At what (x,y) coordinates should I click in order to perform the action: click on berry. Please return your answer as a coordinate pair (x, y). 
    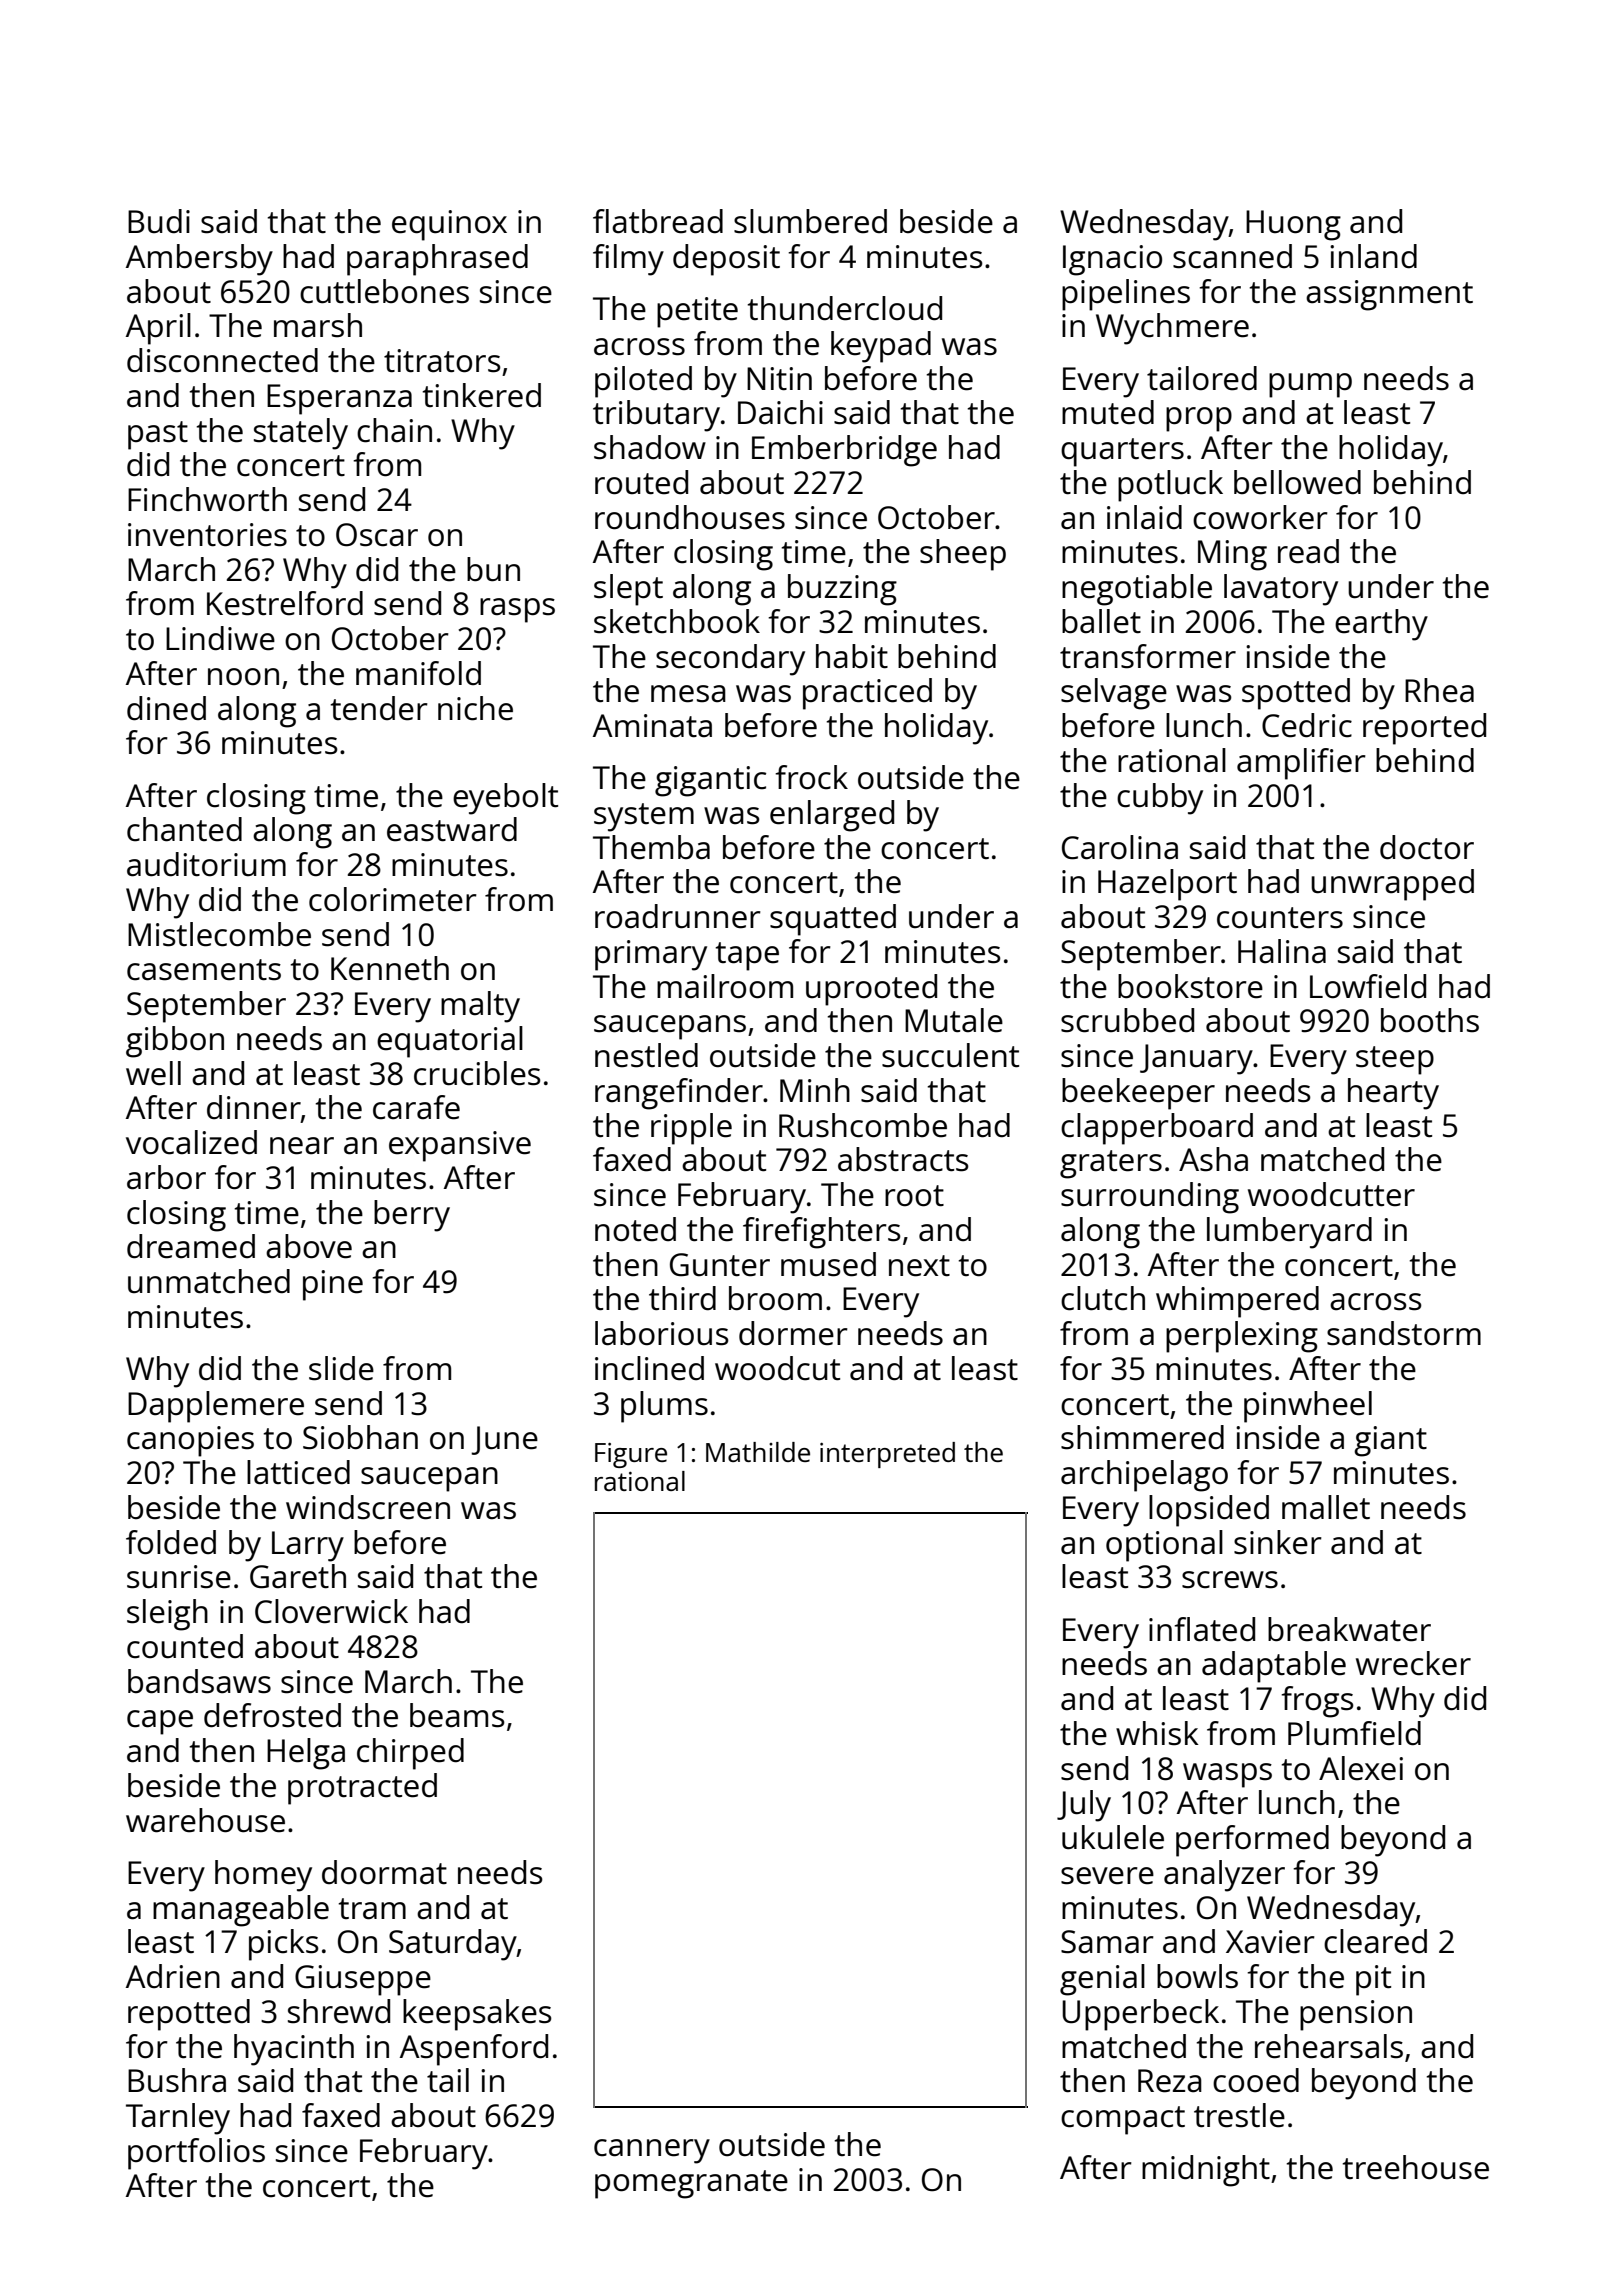
    Looking at the image, I should click on (412, 1216).
